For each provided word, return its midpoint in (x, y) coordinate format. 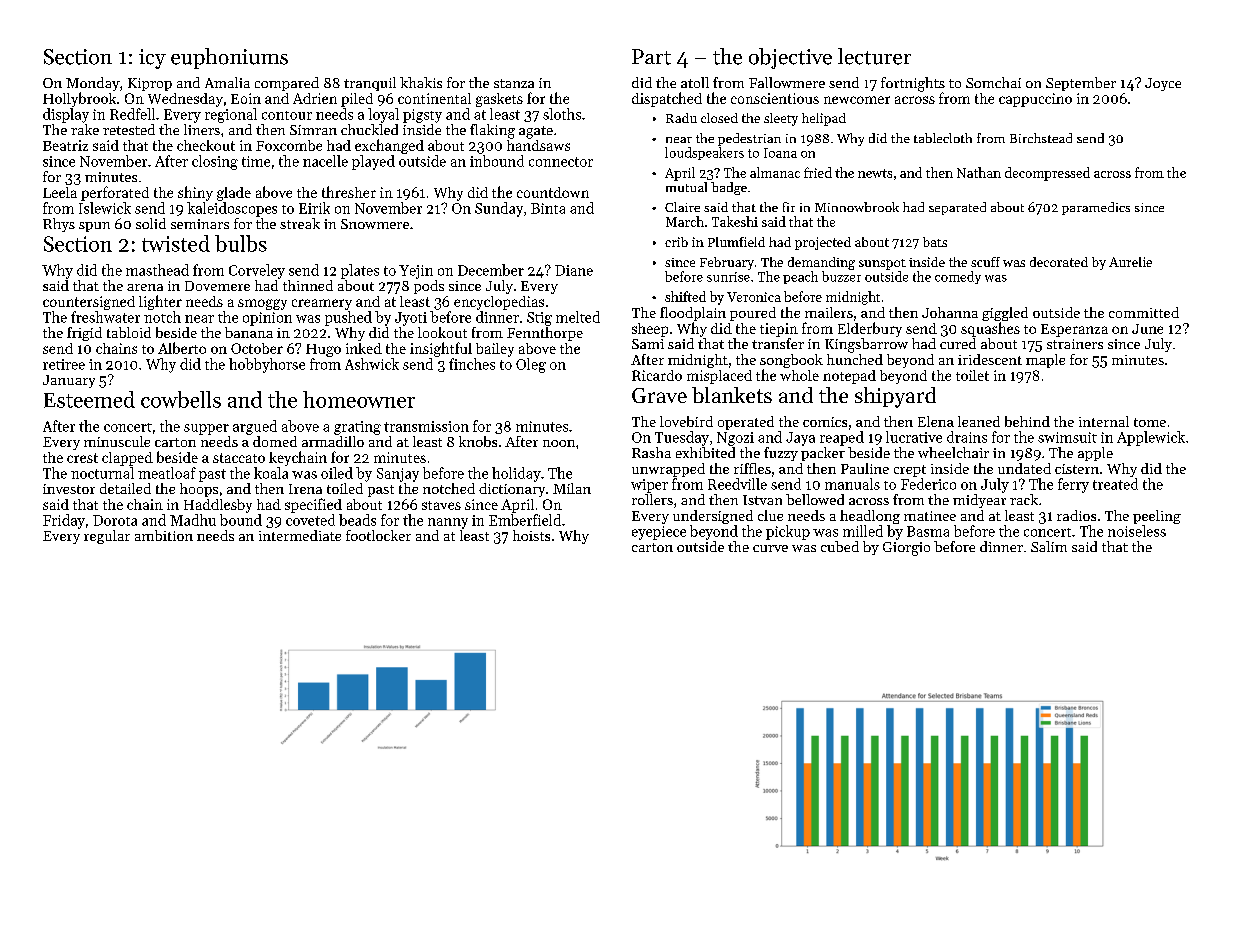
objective (790, 58)
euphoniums (229, 58)
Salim (1049, 546)
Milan (572, 488)
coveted (310, 520)
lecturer (874, 56)
